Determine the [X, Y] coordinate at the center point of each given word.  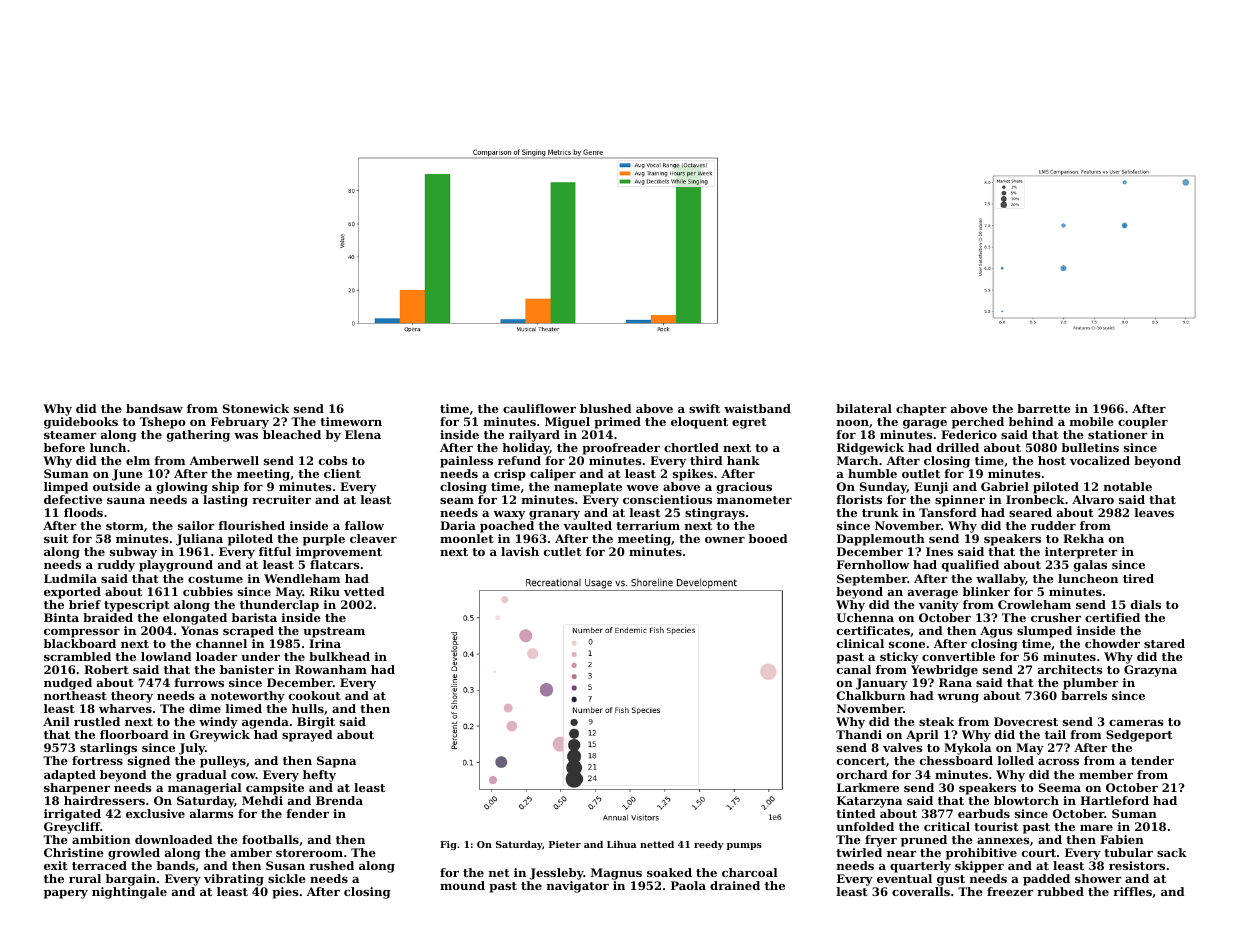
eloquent [699, 423]
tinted [856, 813]
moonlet [467, 538]
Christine [74, 852]
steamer [70, 435]
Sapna [336, 762]
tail [1055, 734]
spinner [960, 501]
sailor [196, 525]
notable [1128, 486]
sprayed [307, 736]
